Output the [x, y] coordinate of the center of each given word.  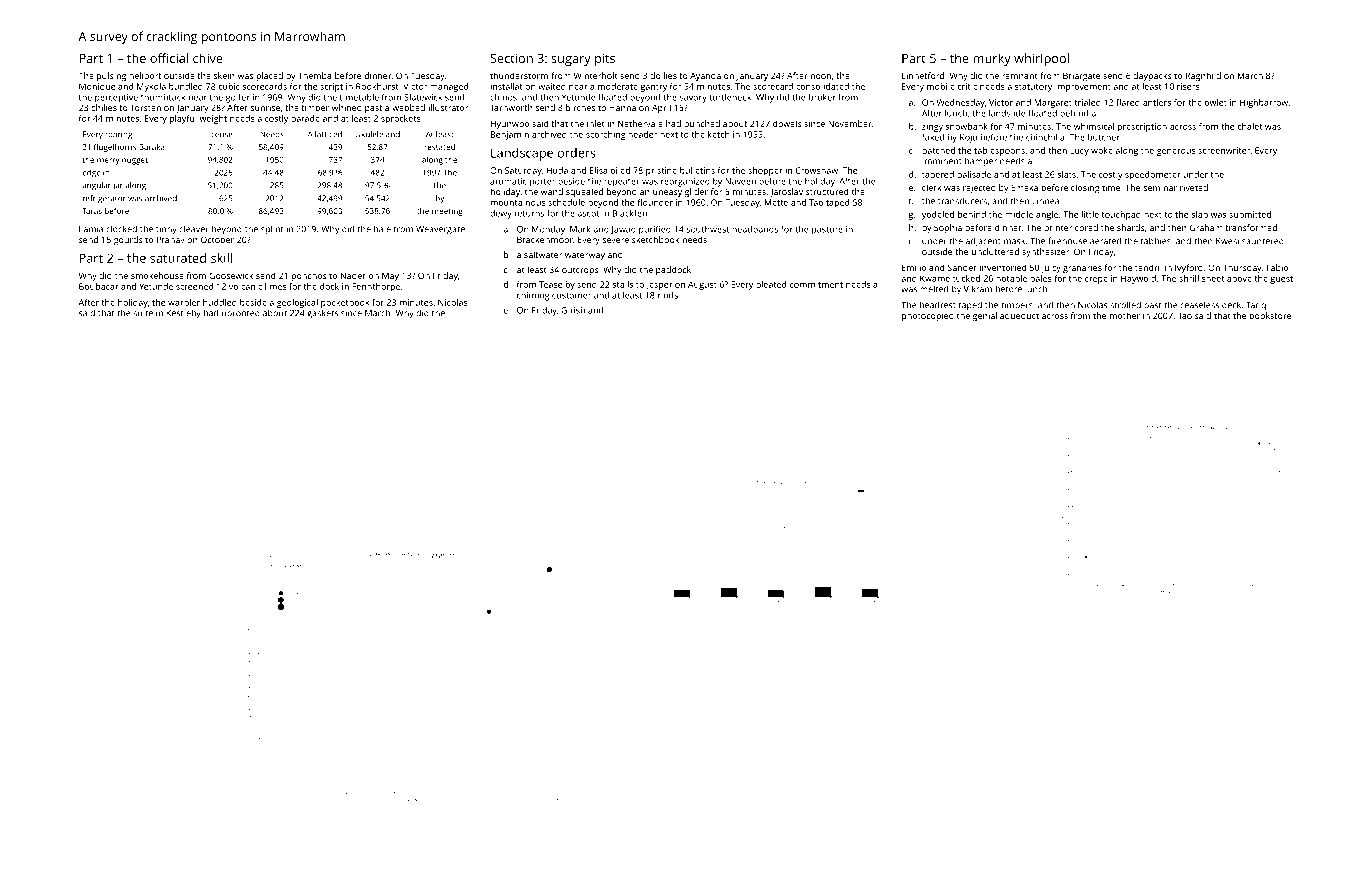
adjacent [983, 242]
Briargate [1081, 76]
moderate [618, 86]
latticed [328, 134]
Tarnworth [511, 107]
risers [1188, 86]
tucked [966, 278]
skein [224, 75]
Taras [92, 211]
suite [143, 313]
